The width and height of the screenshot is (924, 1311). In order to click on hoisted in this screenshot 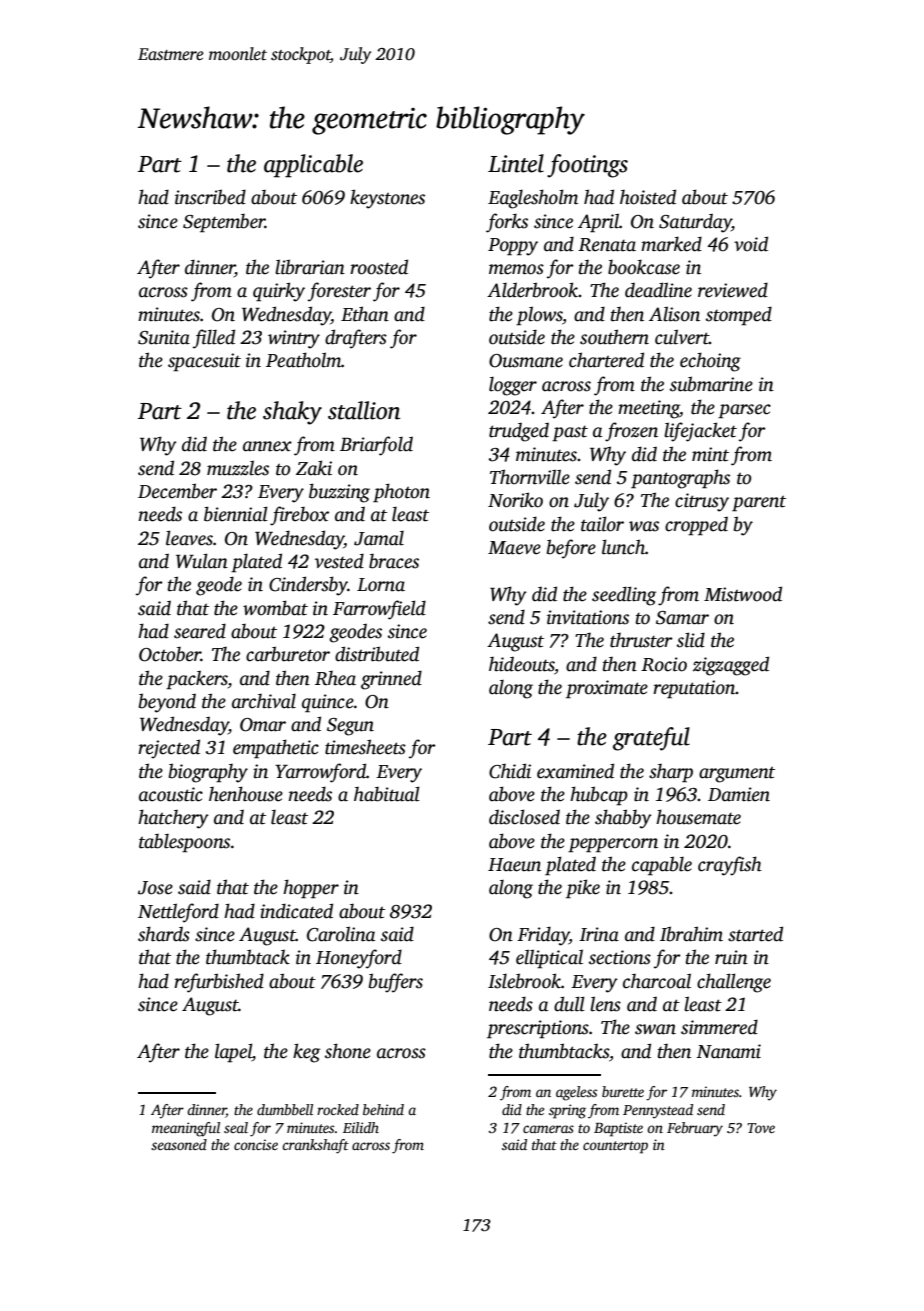, I will do `click(648, 197)`.
